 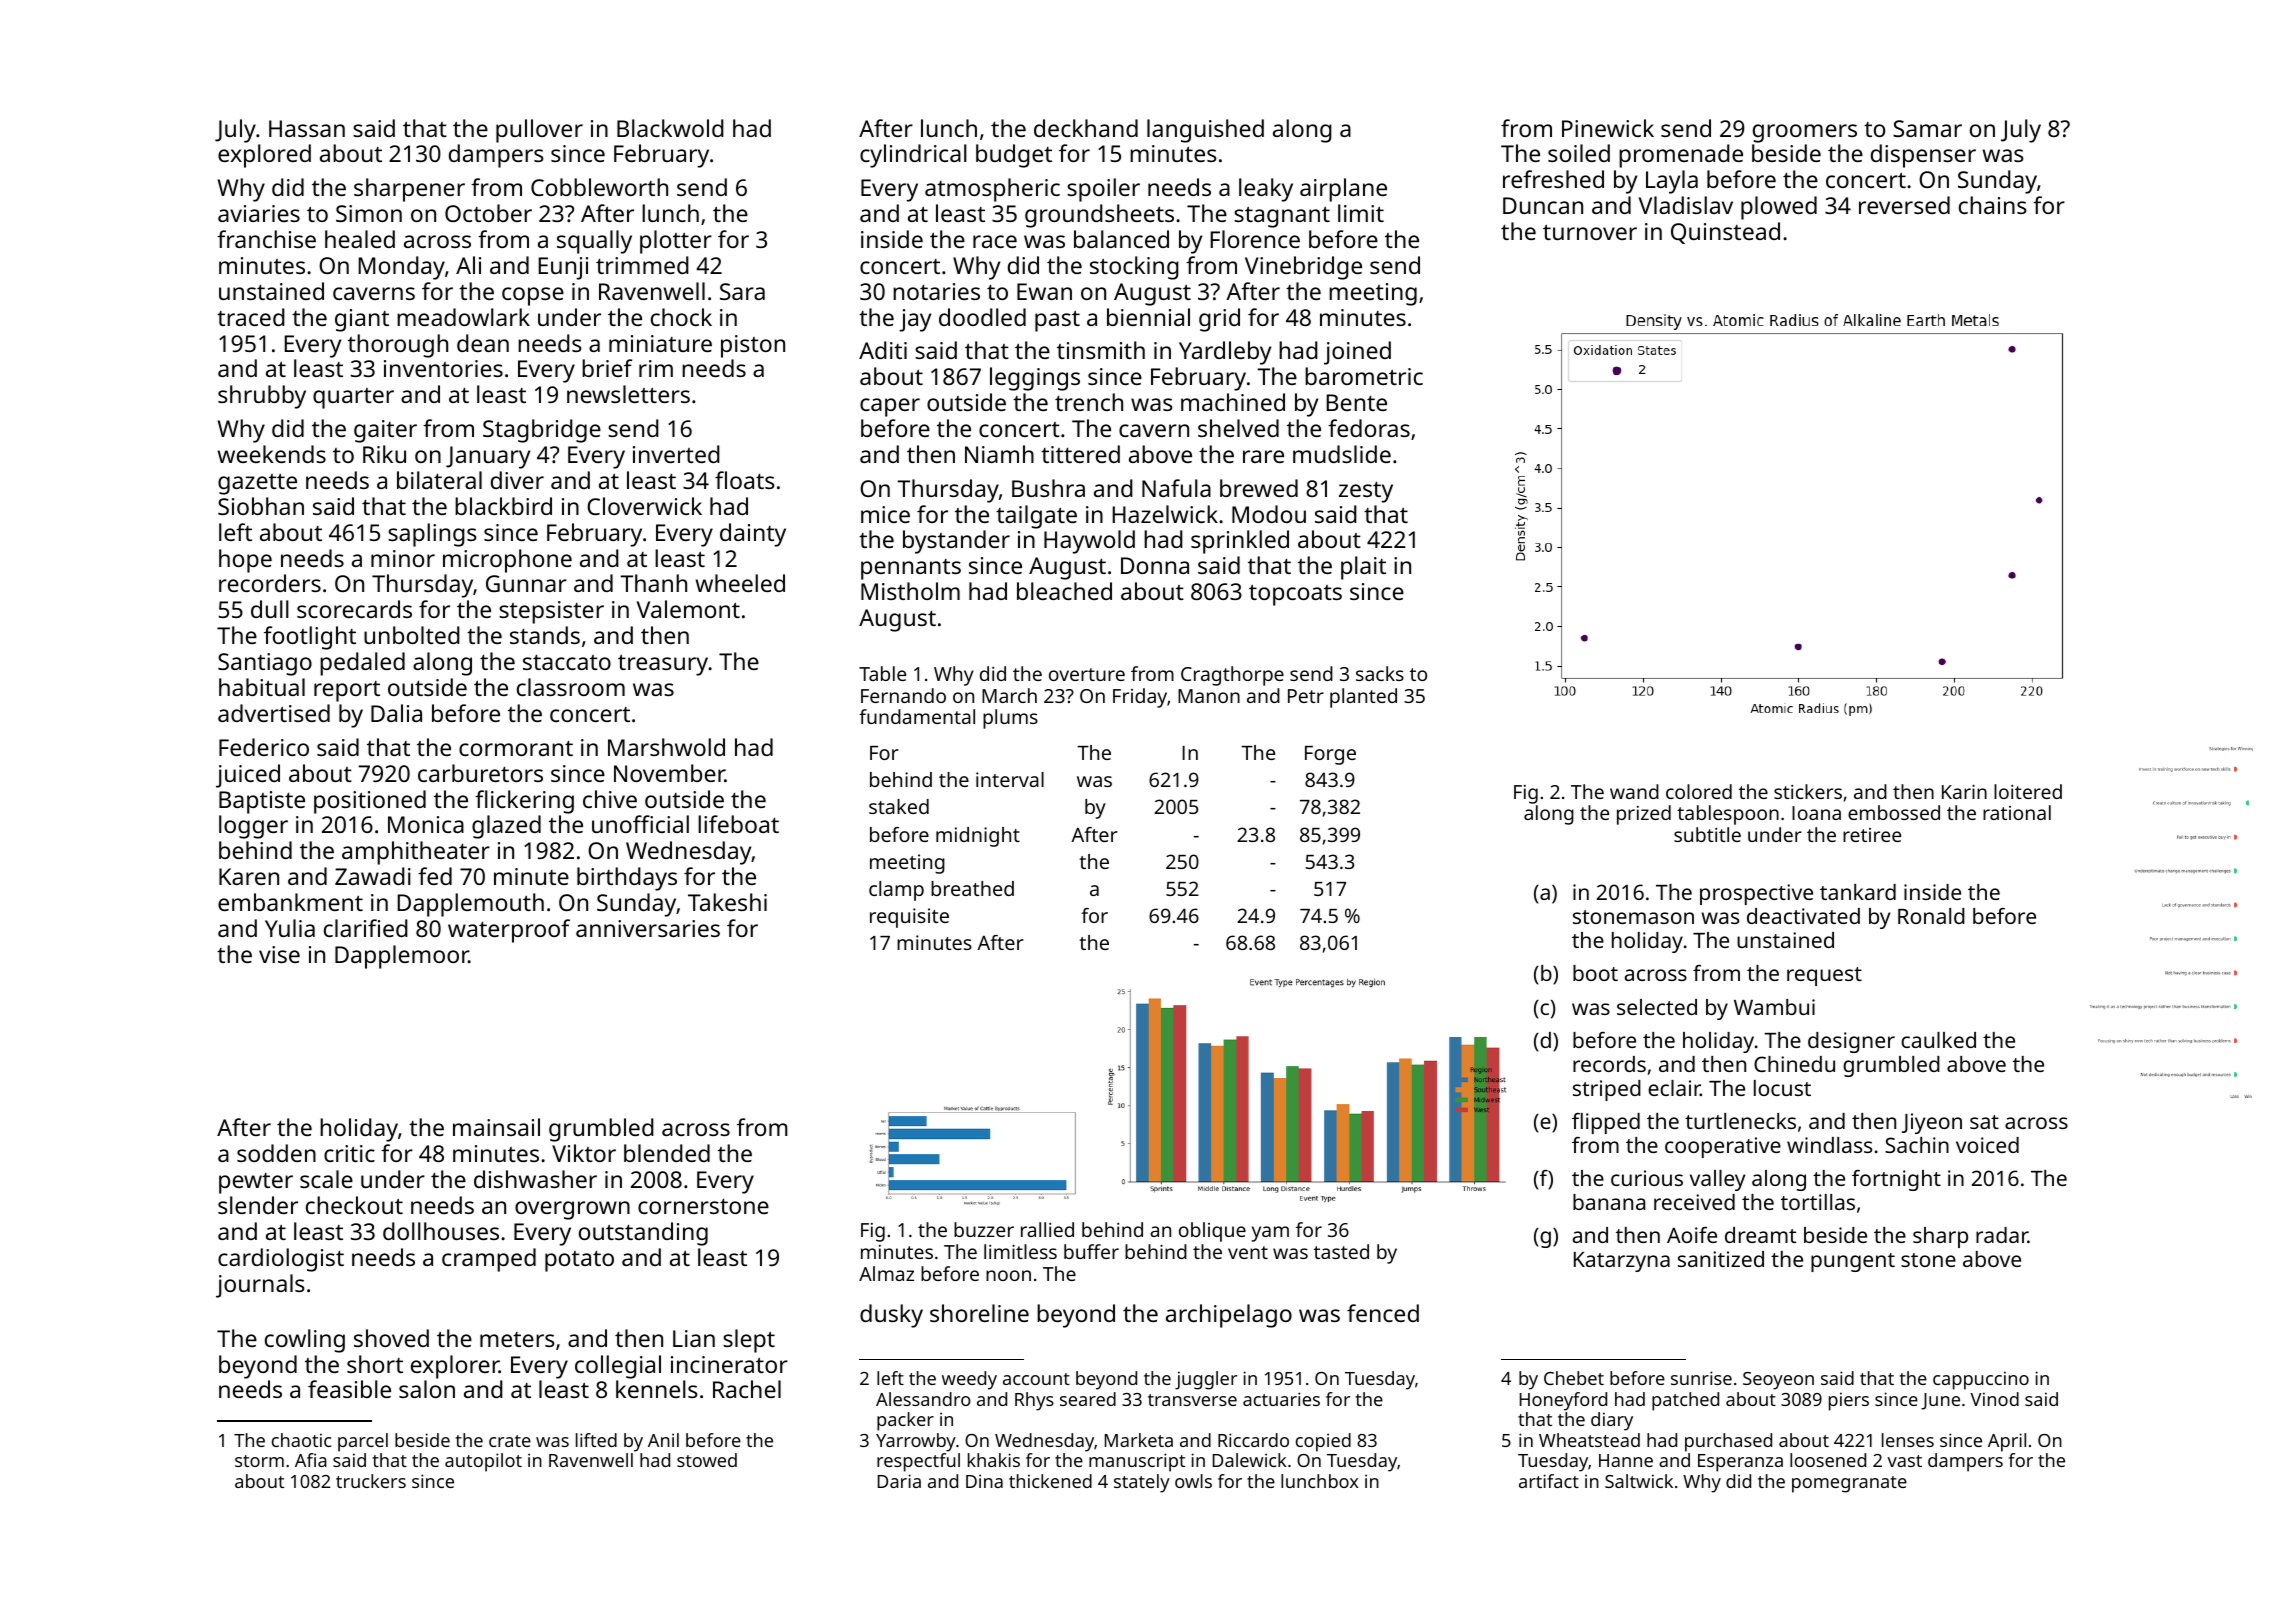 I want to click on shoreline, so click(x=979, y=1313).
